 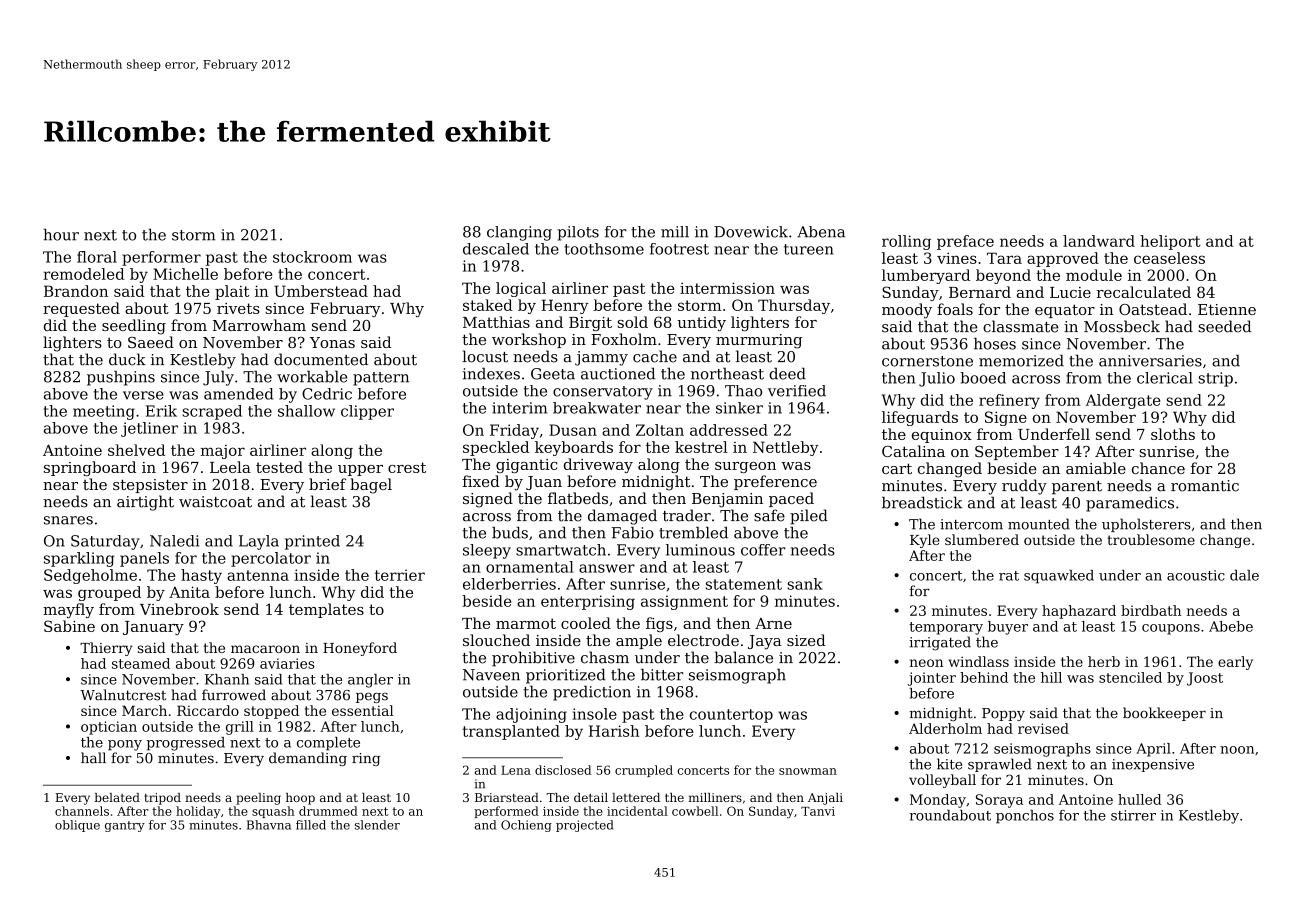 What do you see at coordinates (605, 657) in the screenshot?
I see `chasm` at bounding box center [605, 657].
